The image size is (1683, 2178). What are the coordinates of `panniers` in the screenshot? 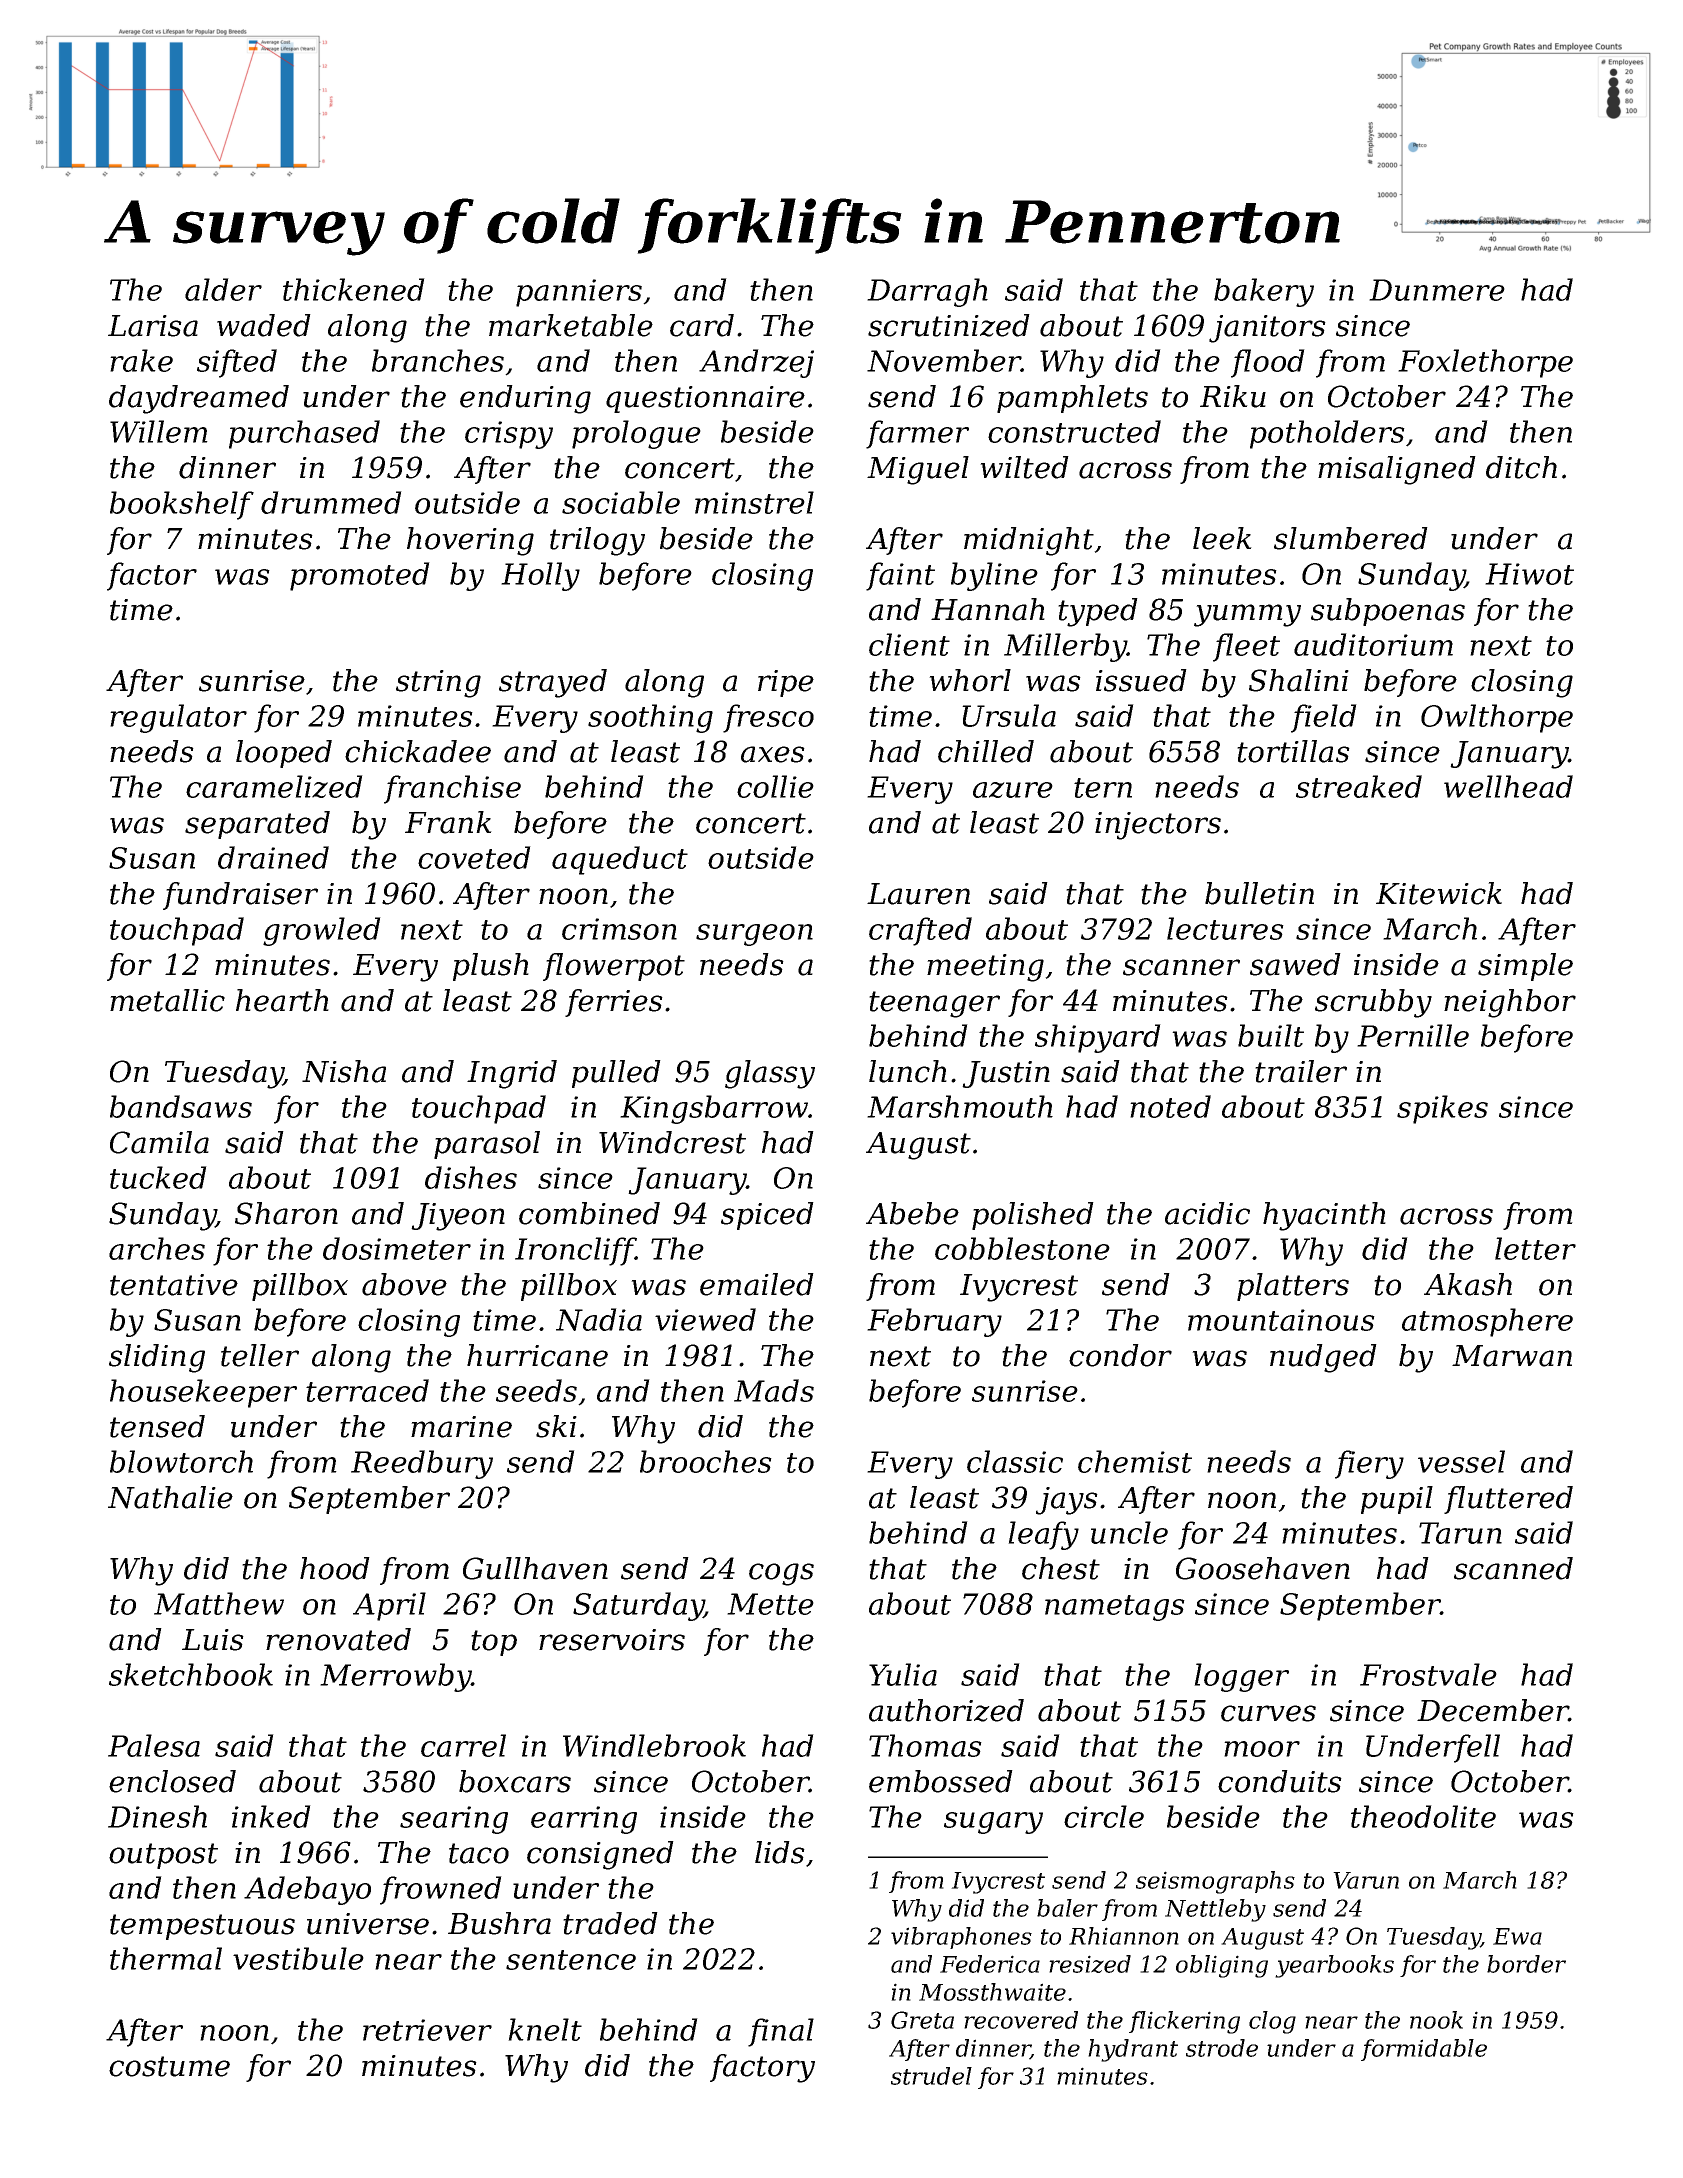 It's located at (579, 293).
